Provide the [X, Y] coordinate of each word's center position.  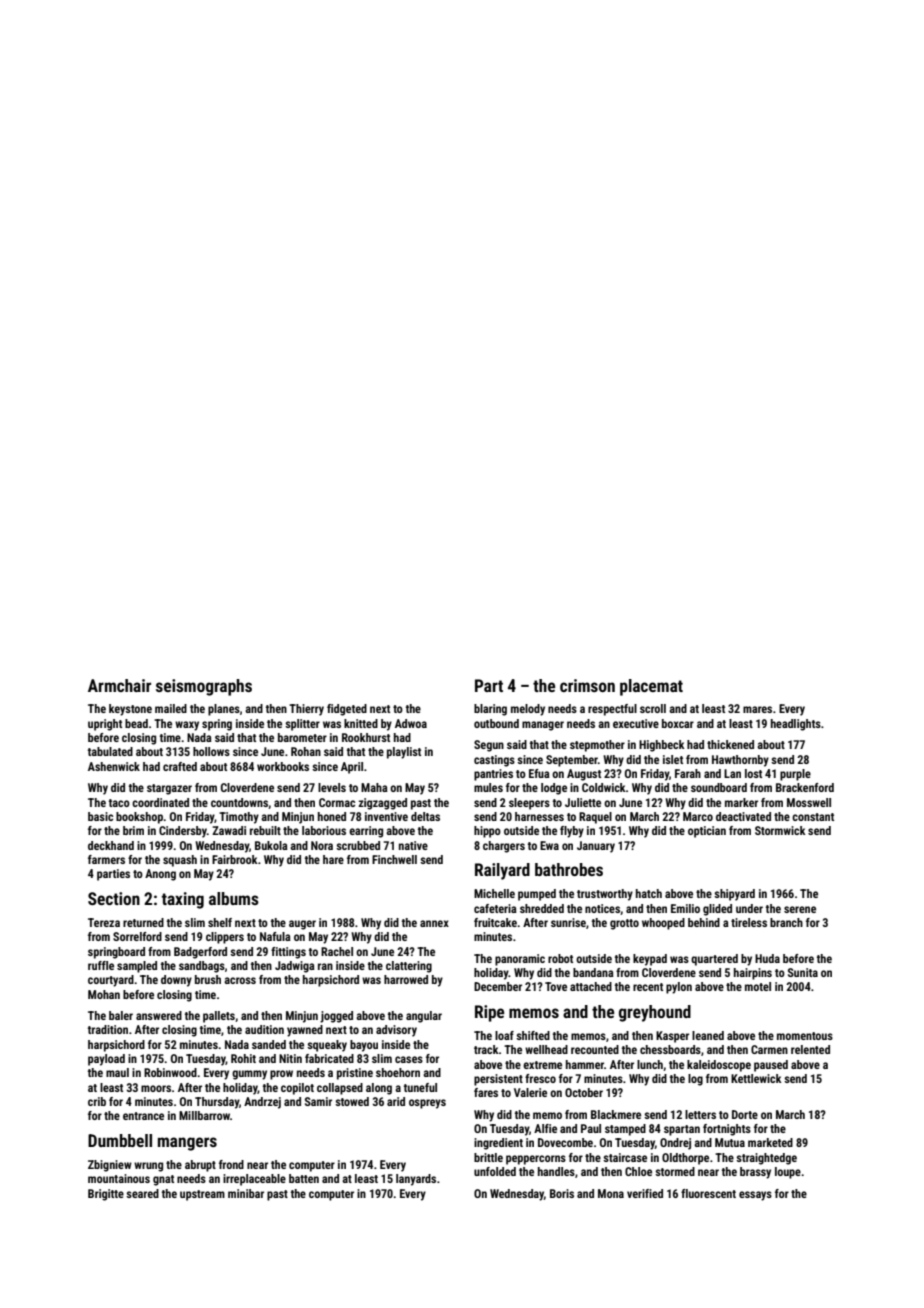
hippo [487, 832]
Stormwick [780, 830]
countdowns [240, 803]
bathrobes [569, 869]
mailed [171, 708]
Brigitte [106, 1195]
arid [396, 1101]
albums [234, 898]
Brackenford [805, 787]
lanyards [416, 1180]
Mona [611, 1193]
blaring [490, 710]
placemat [651, 687]
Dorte [745, 1114]
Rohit [243, 1058]
